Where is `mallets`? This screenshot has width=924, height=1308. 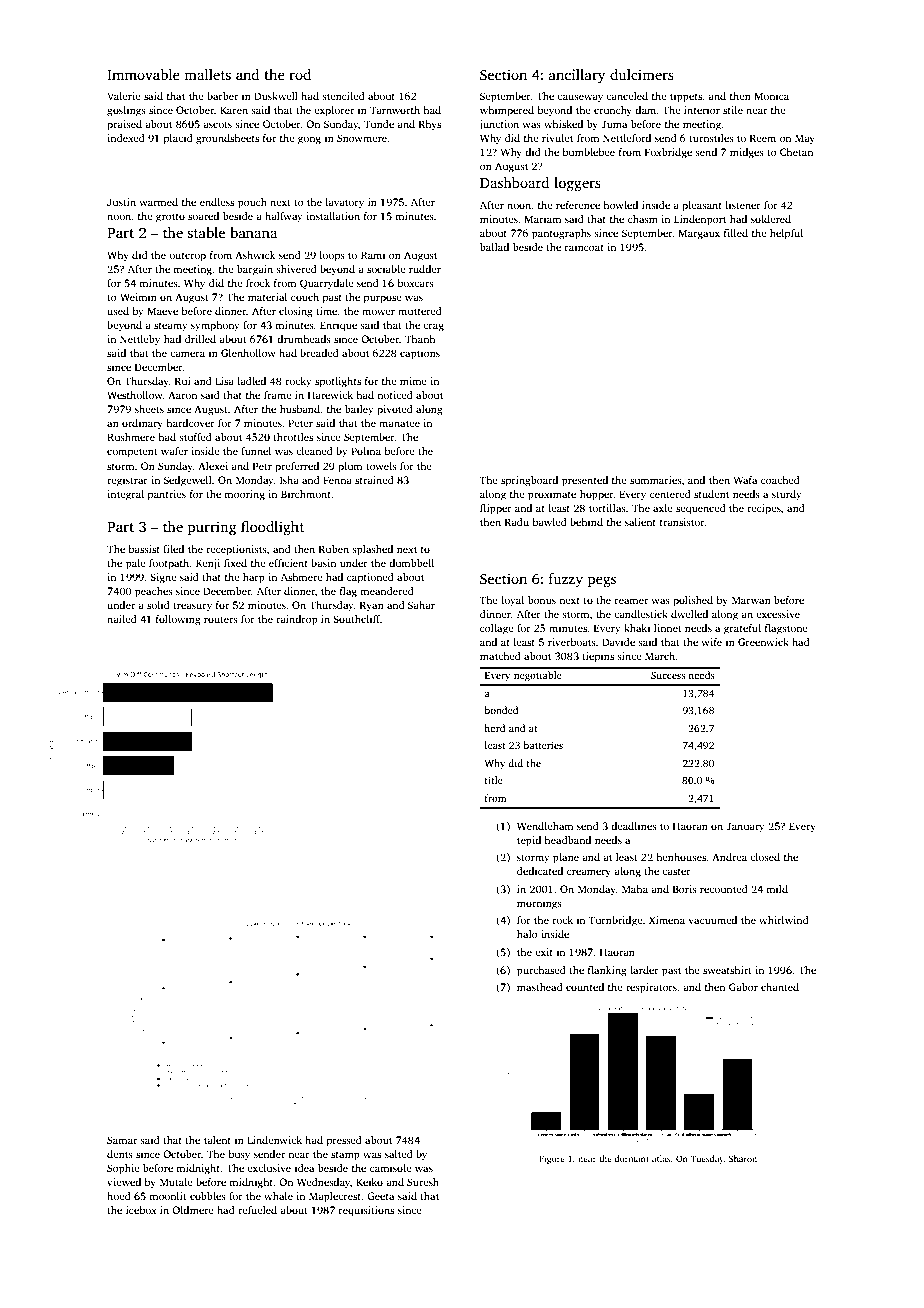
mallets is located at coordinates (207, 74).
